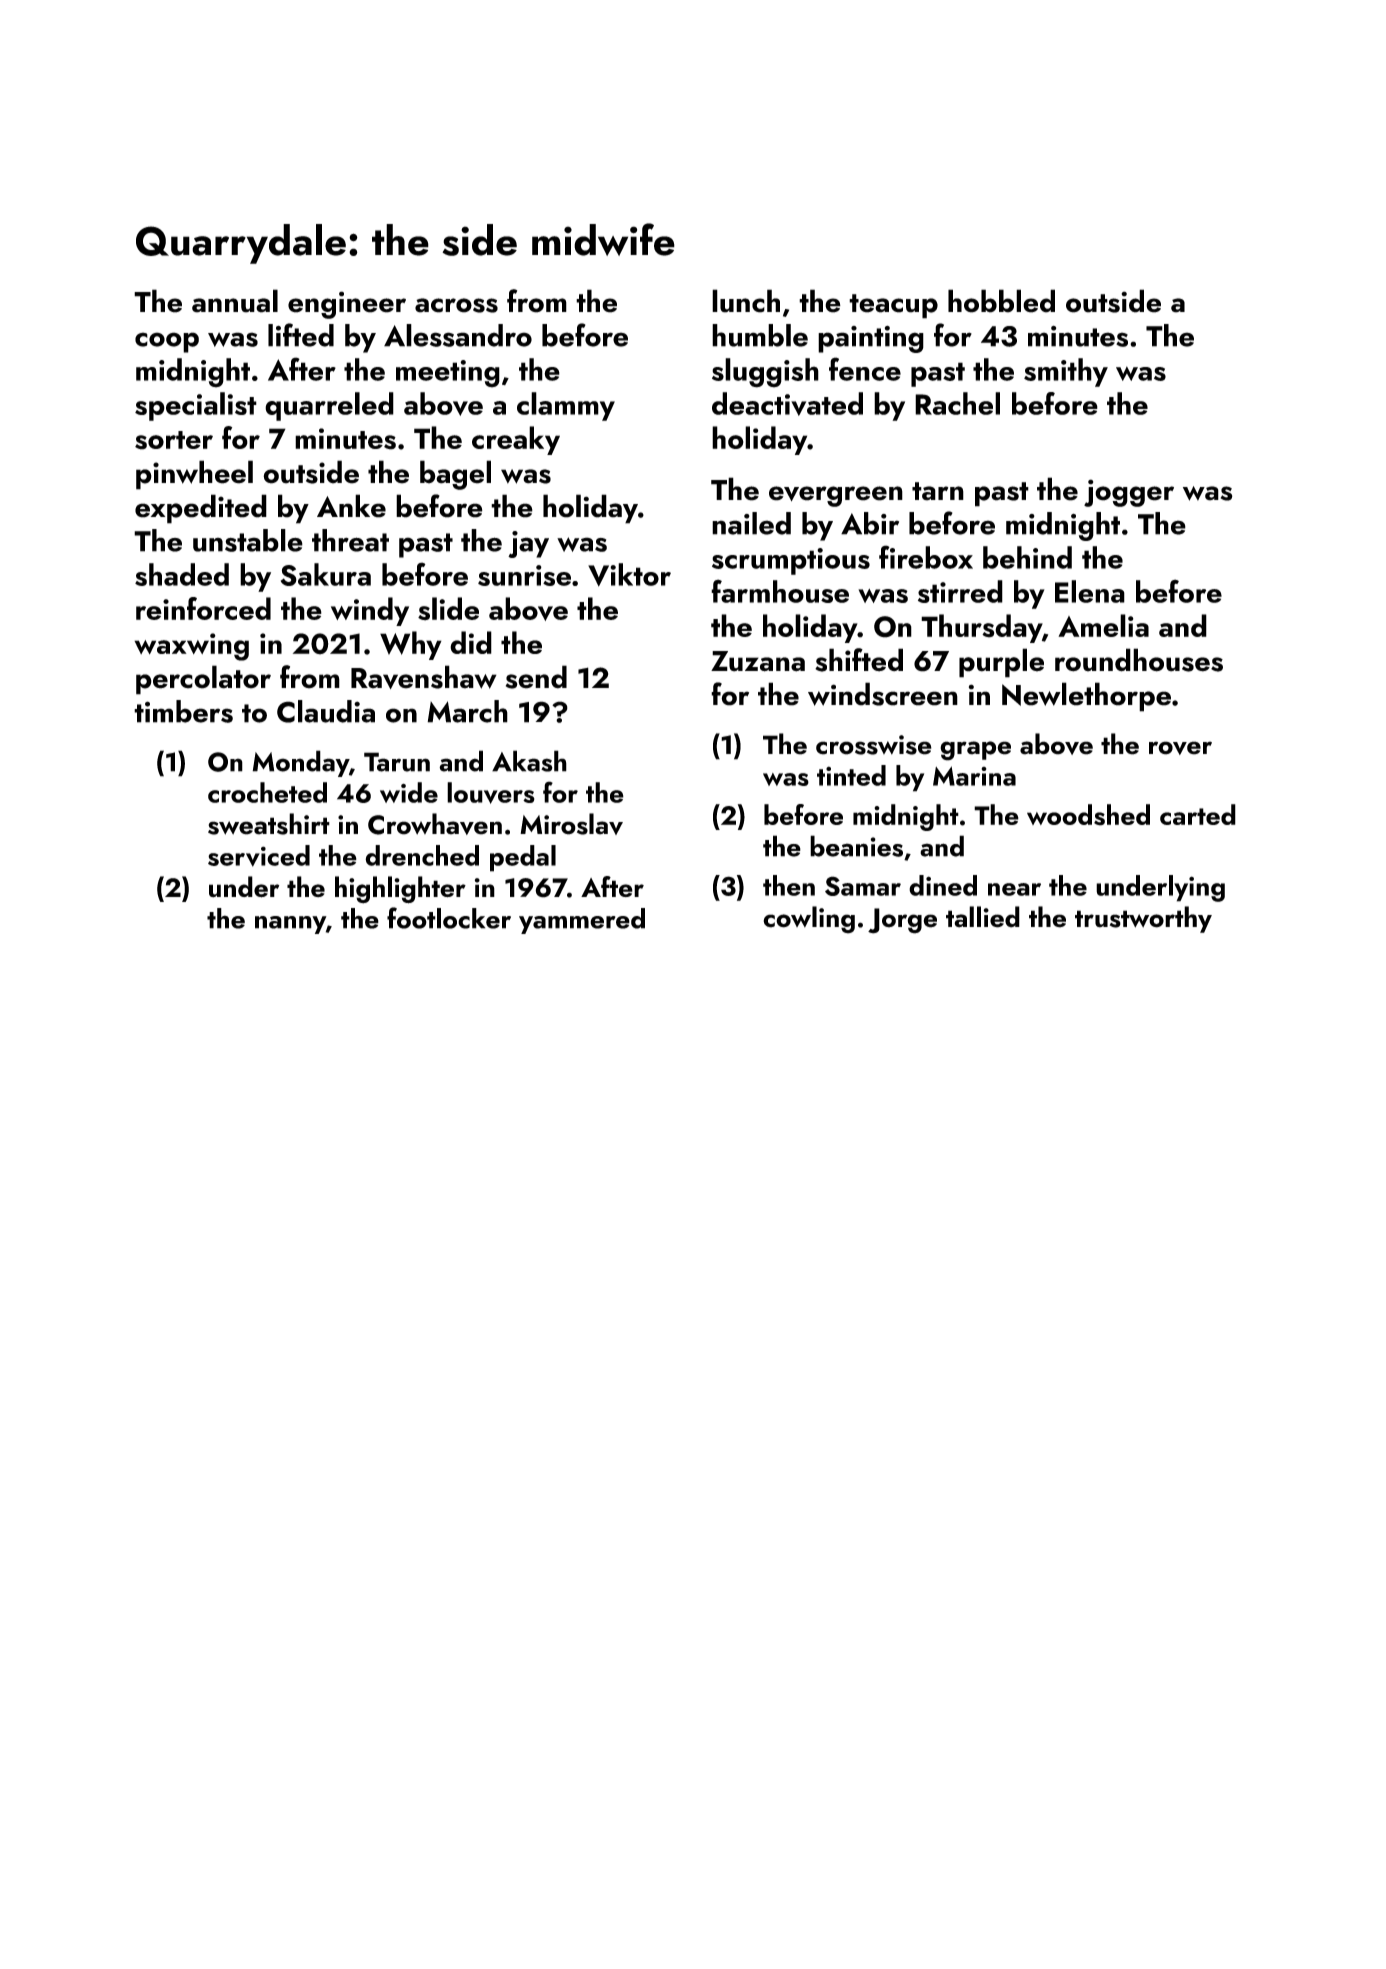 The width and height of the document is (1386, 1969). Describe the element at coordinates (400, 890) in the document. I see `highlighter` at that location.
